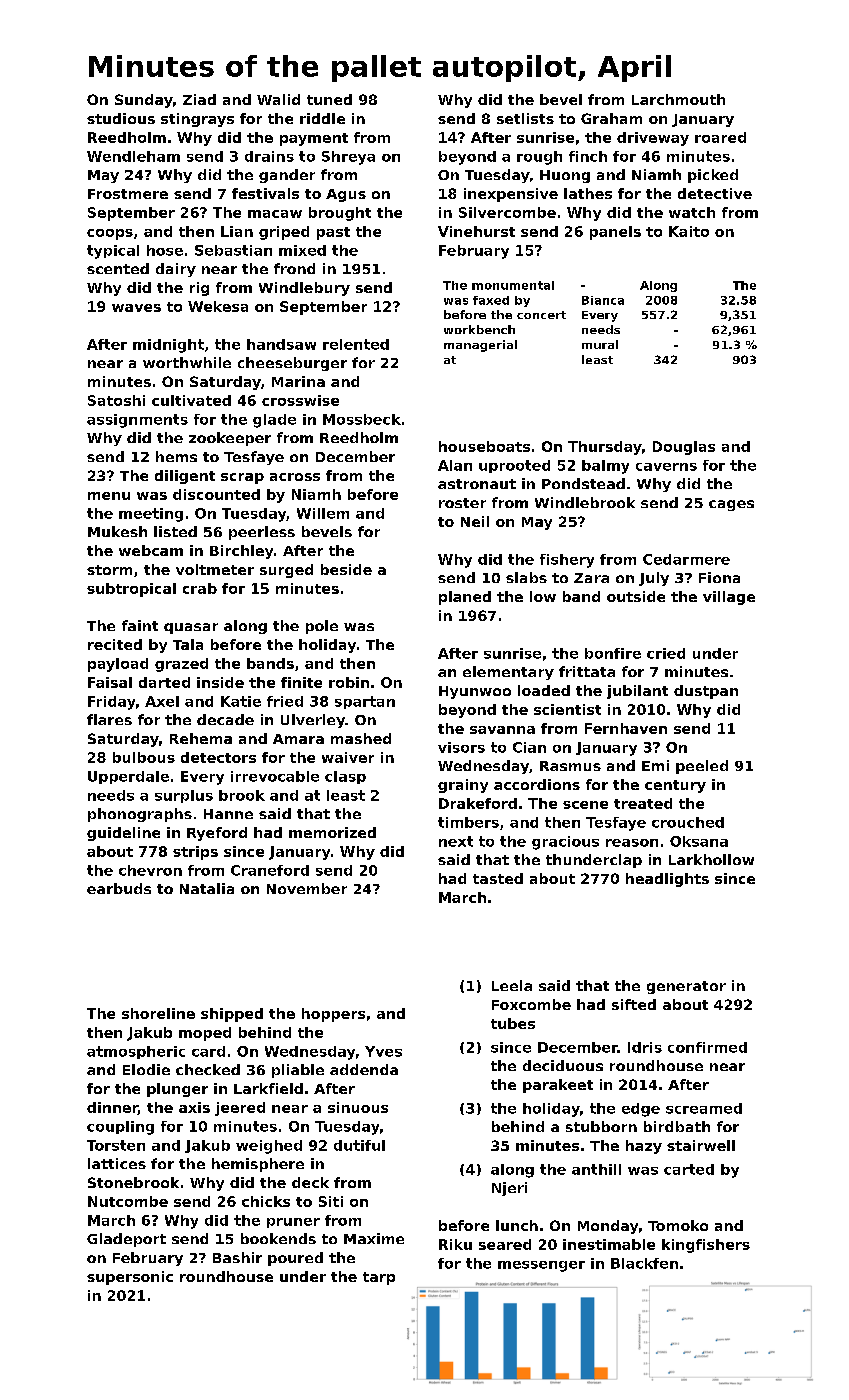  What do you see at coordinates (116, 400) in the screenshot?
I see `Satoshi` at bounding box center [116, 400].
